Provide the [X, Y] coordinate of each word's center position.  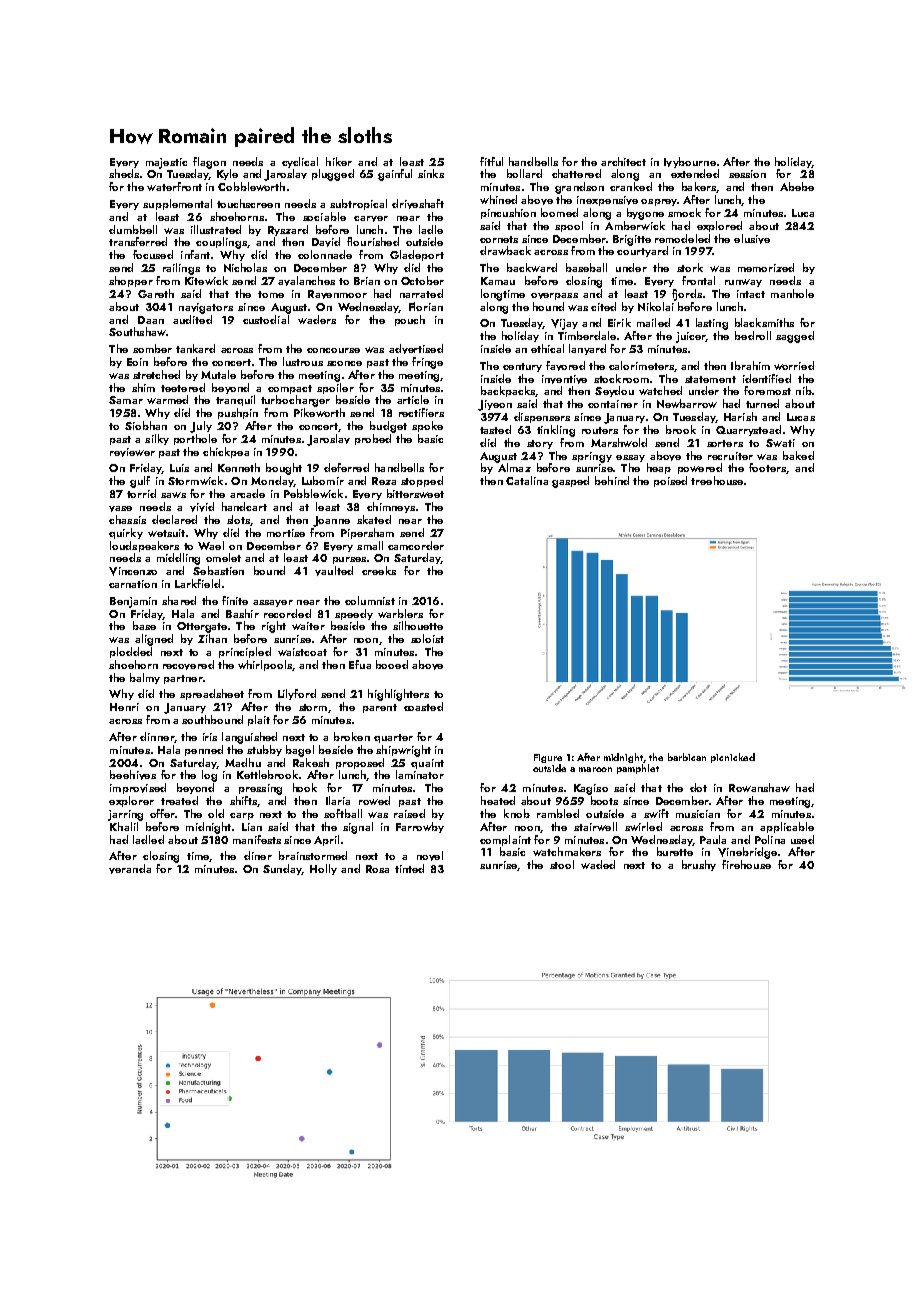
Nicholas [245, 267]
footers [767, 467]
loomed [559, 212]
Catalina [527, 480]
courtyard [642, 251]
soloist [427, 638]
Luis [179, 468]
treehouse [717, 480]
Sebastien [218, 570]
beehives [133, 775]
